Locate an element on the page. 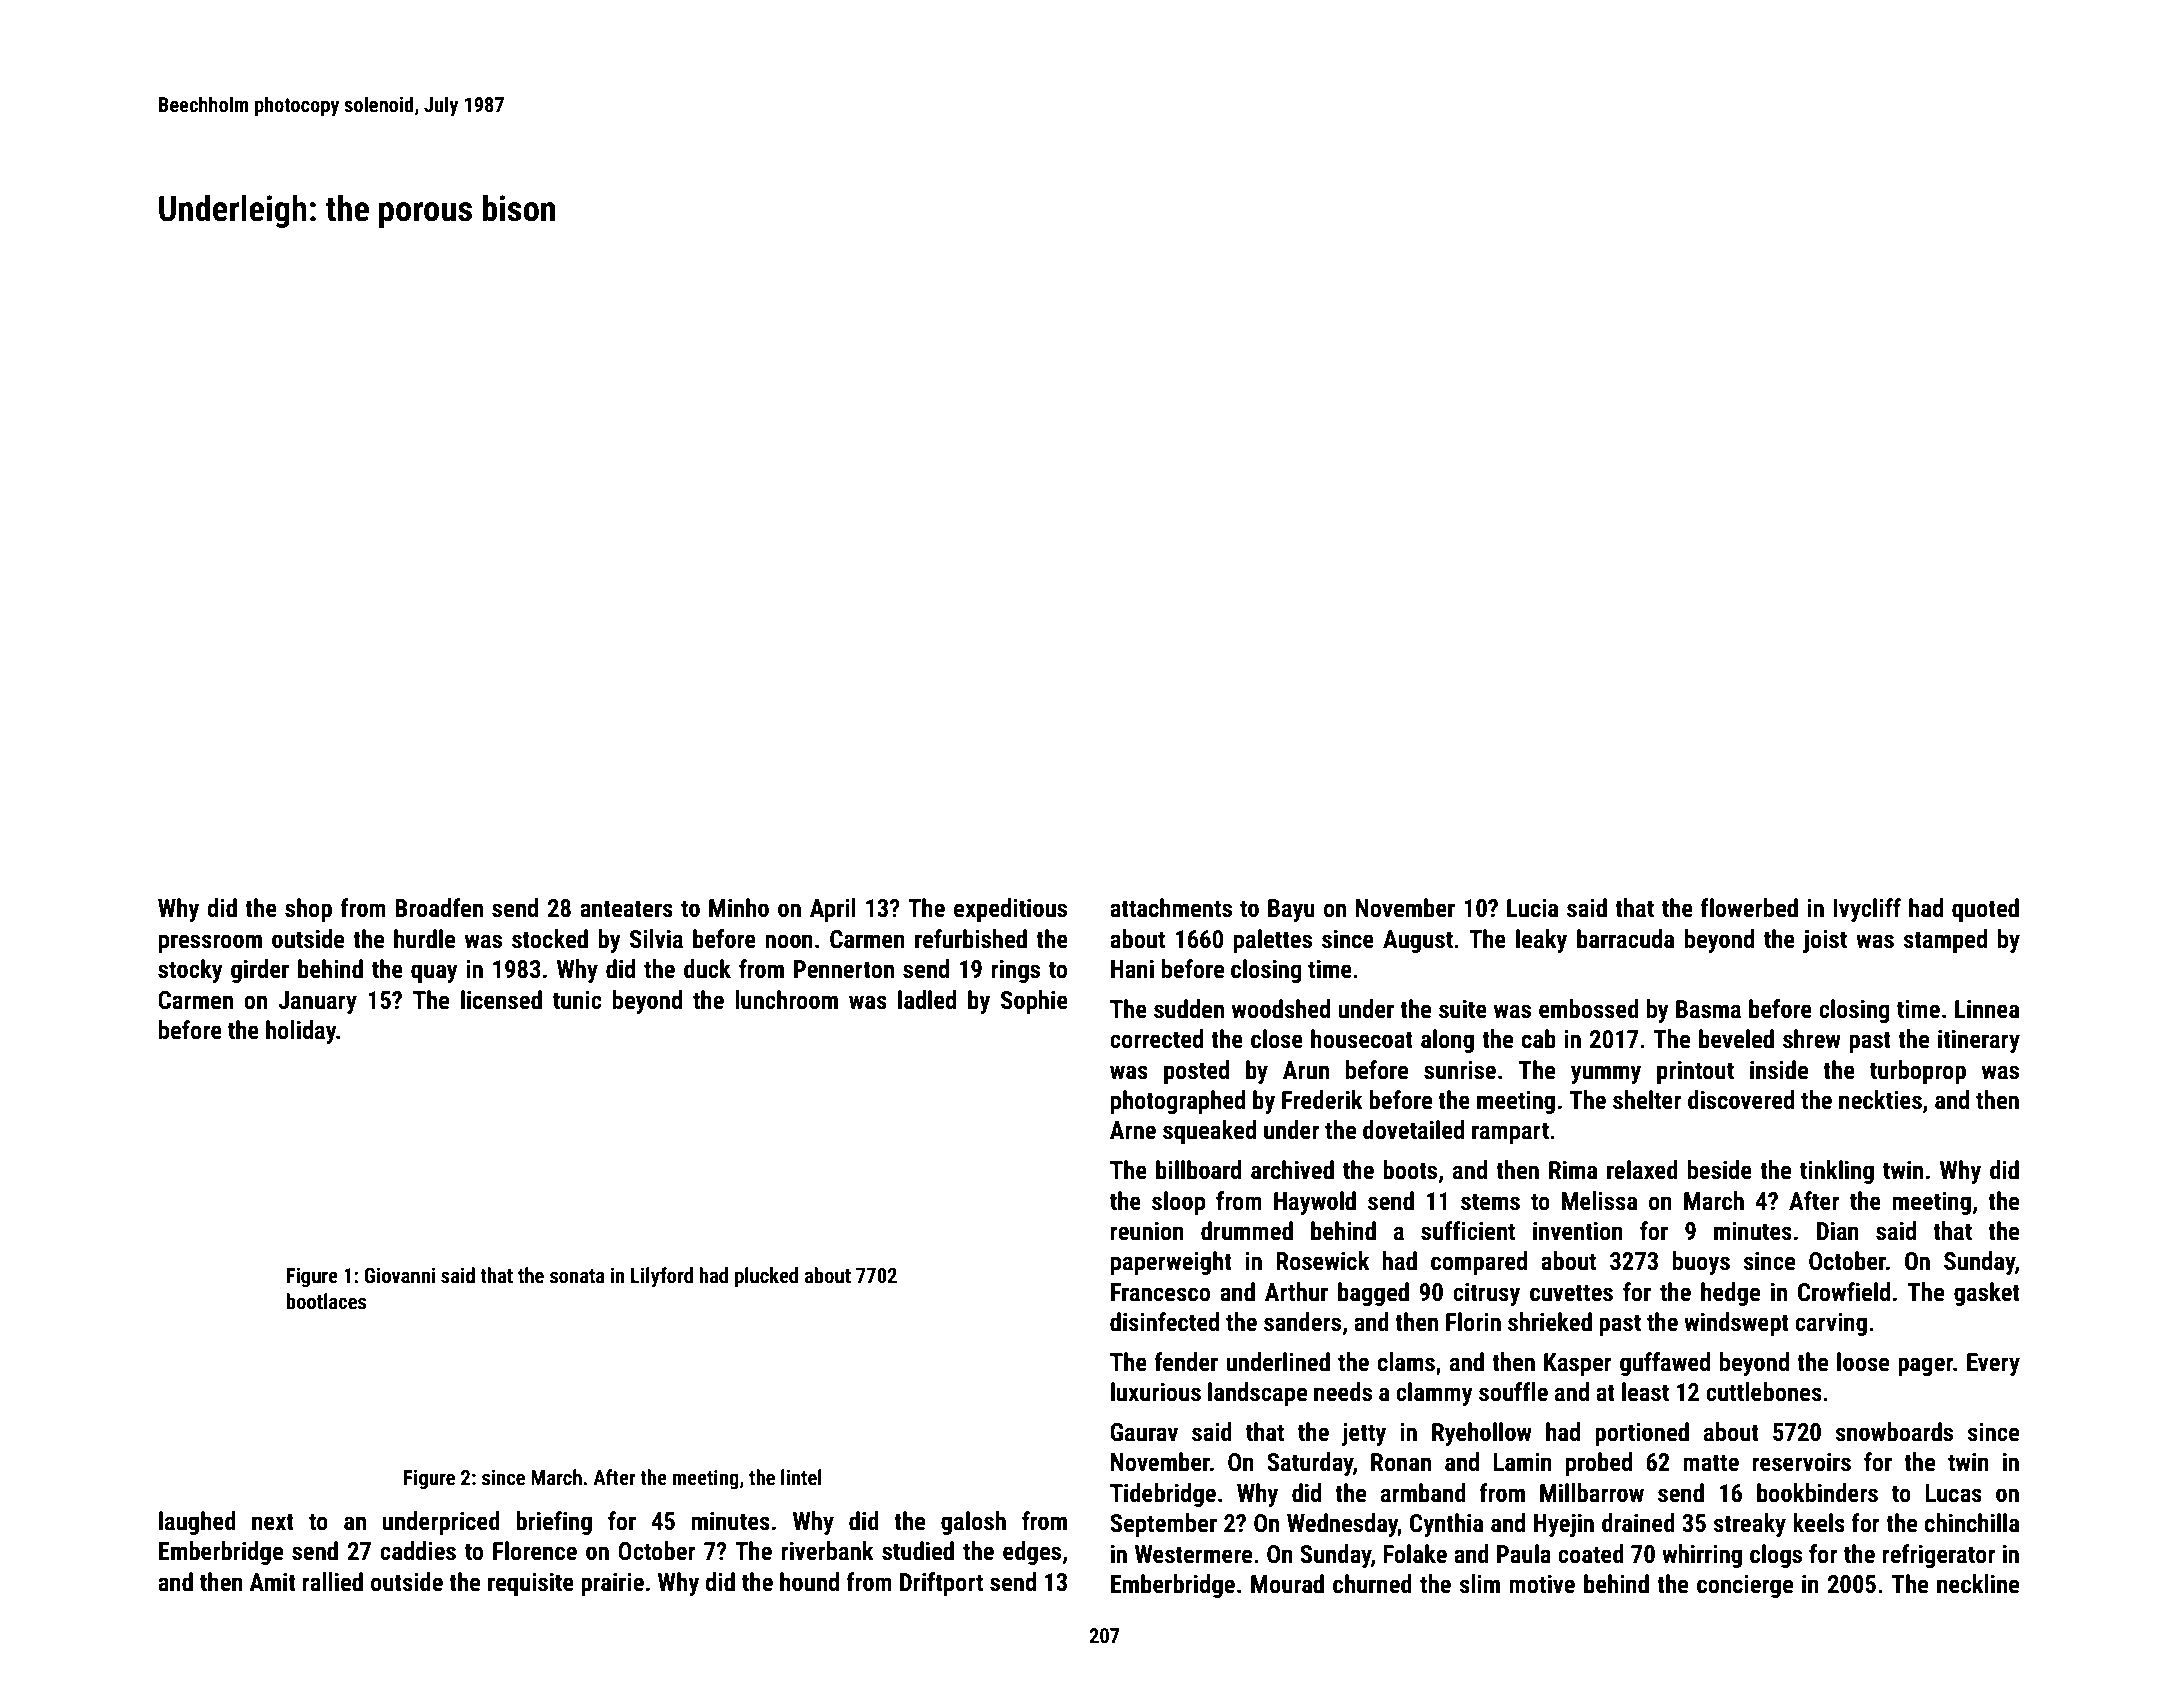  paperweight is located at coordinates (1171, 1263).
